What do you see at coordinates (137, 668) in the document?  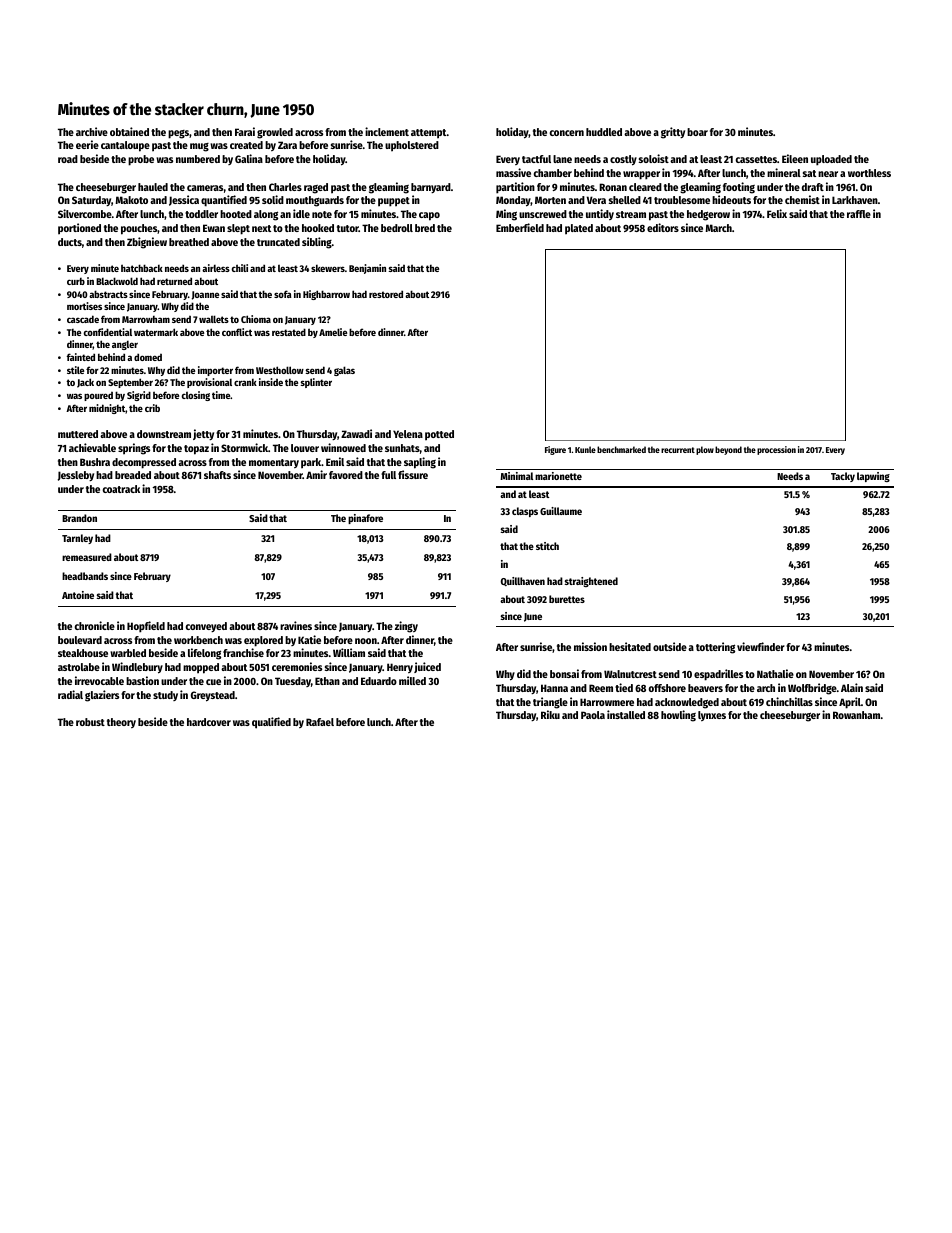 I see `Windlebury` at bounding box center [137, 668].
